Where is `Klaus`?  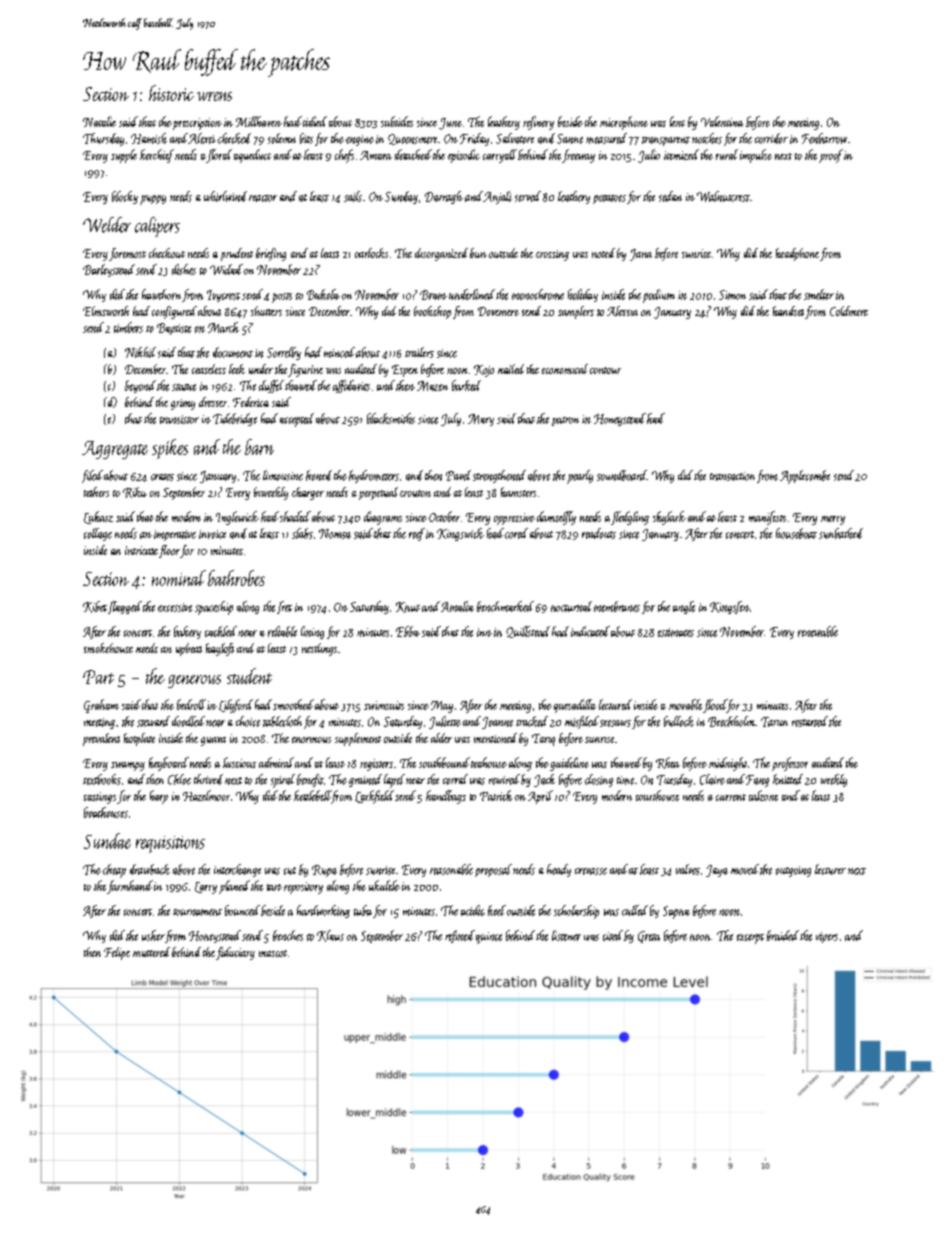 Klaus is located at coordinates (330, 936).
